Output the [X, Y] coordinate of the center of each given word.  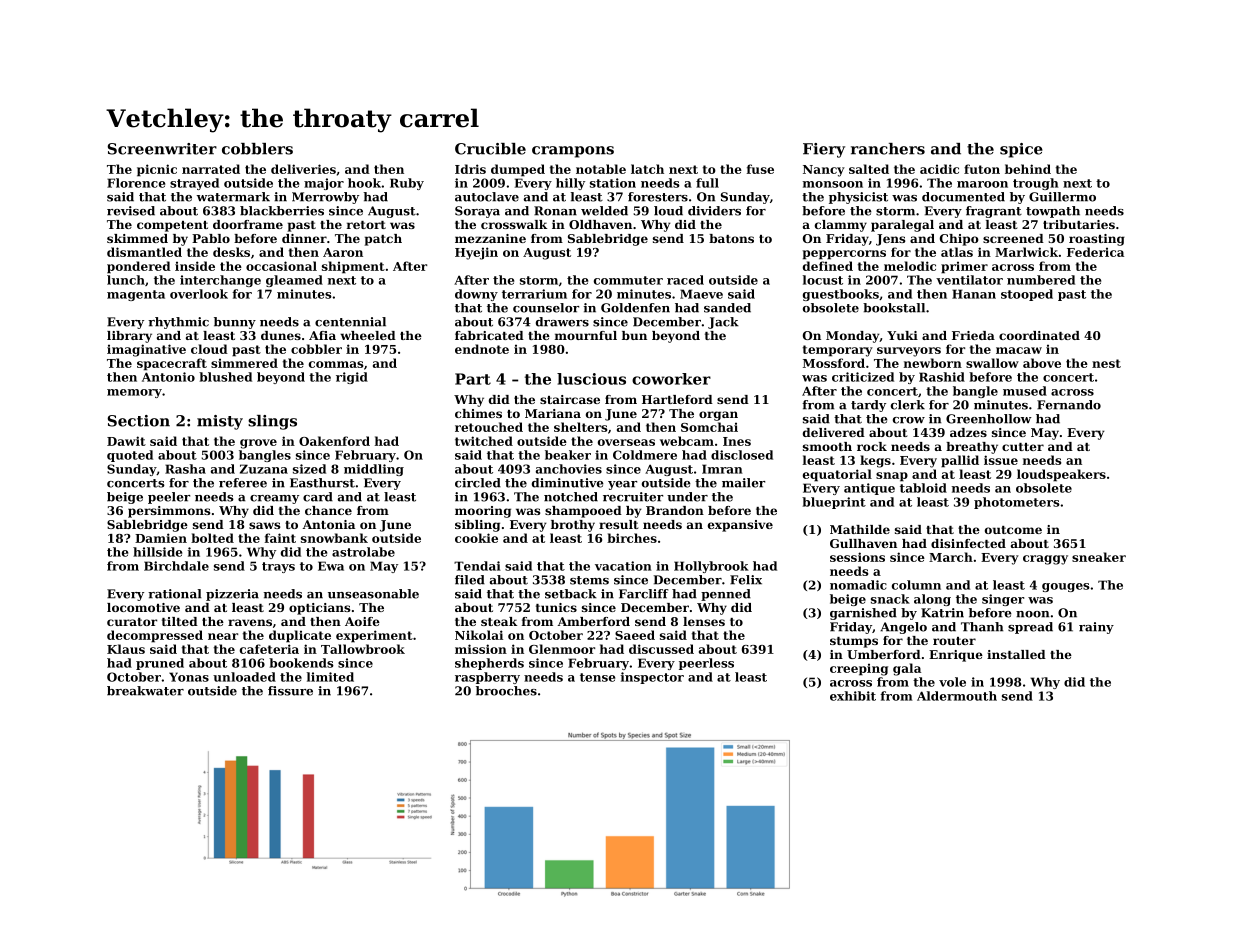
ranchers [888, 149]
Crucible [490, 149]
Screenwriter [162, 149]
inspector [652, 678]
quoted [130, 456]
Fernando [1069, 405]
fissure [290, 691]
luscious [591, 379]
